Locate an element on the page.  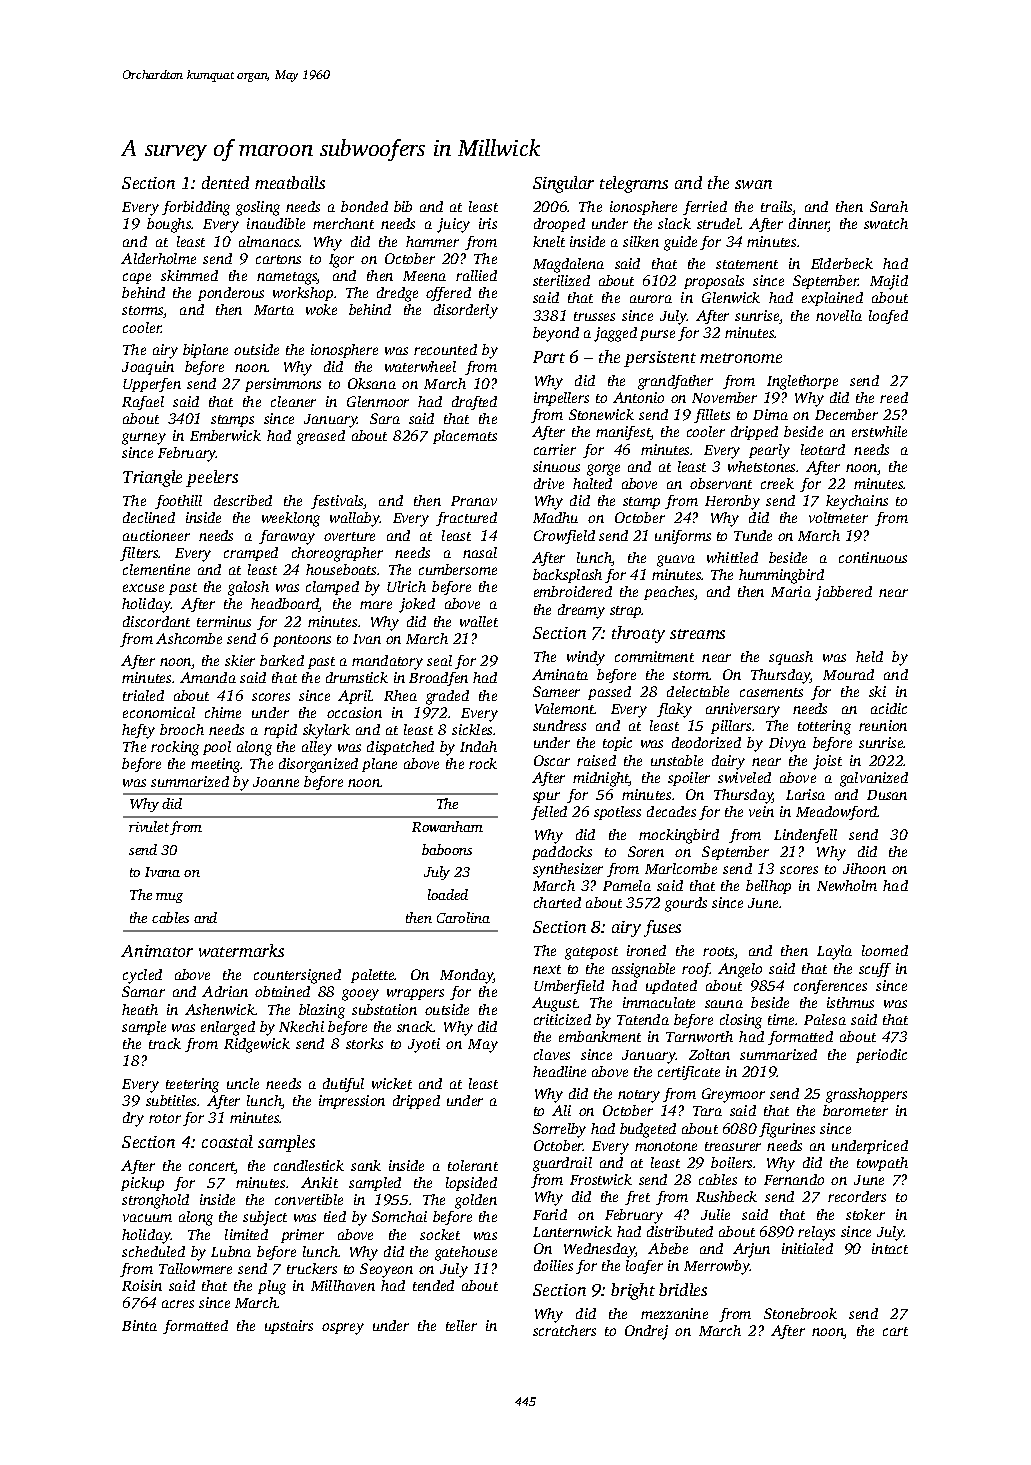
rivulet is located at coordinates (149, 826).
